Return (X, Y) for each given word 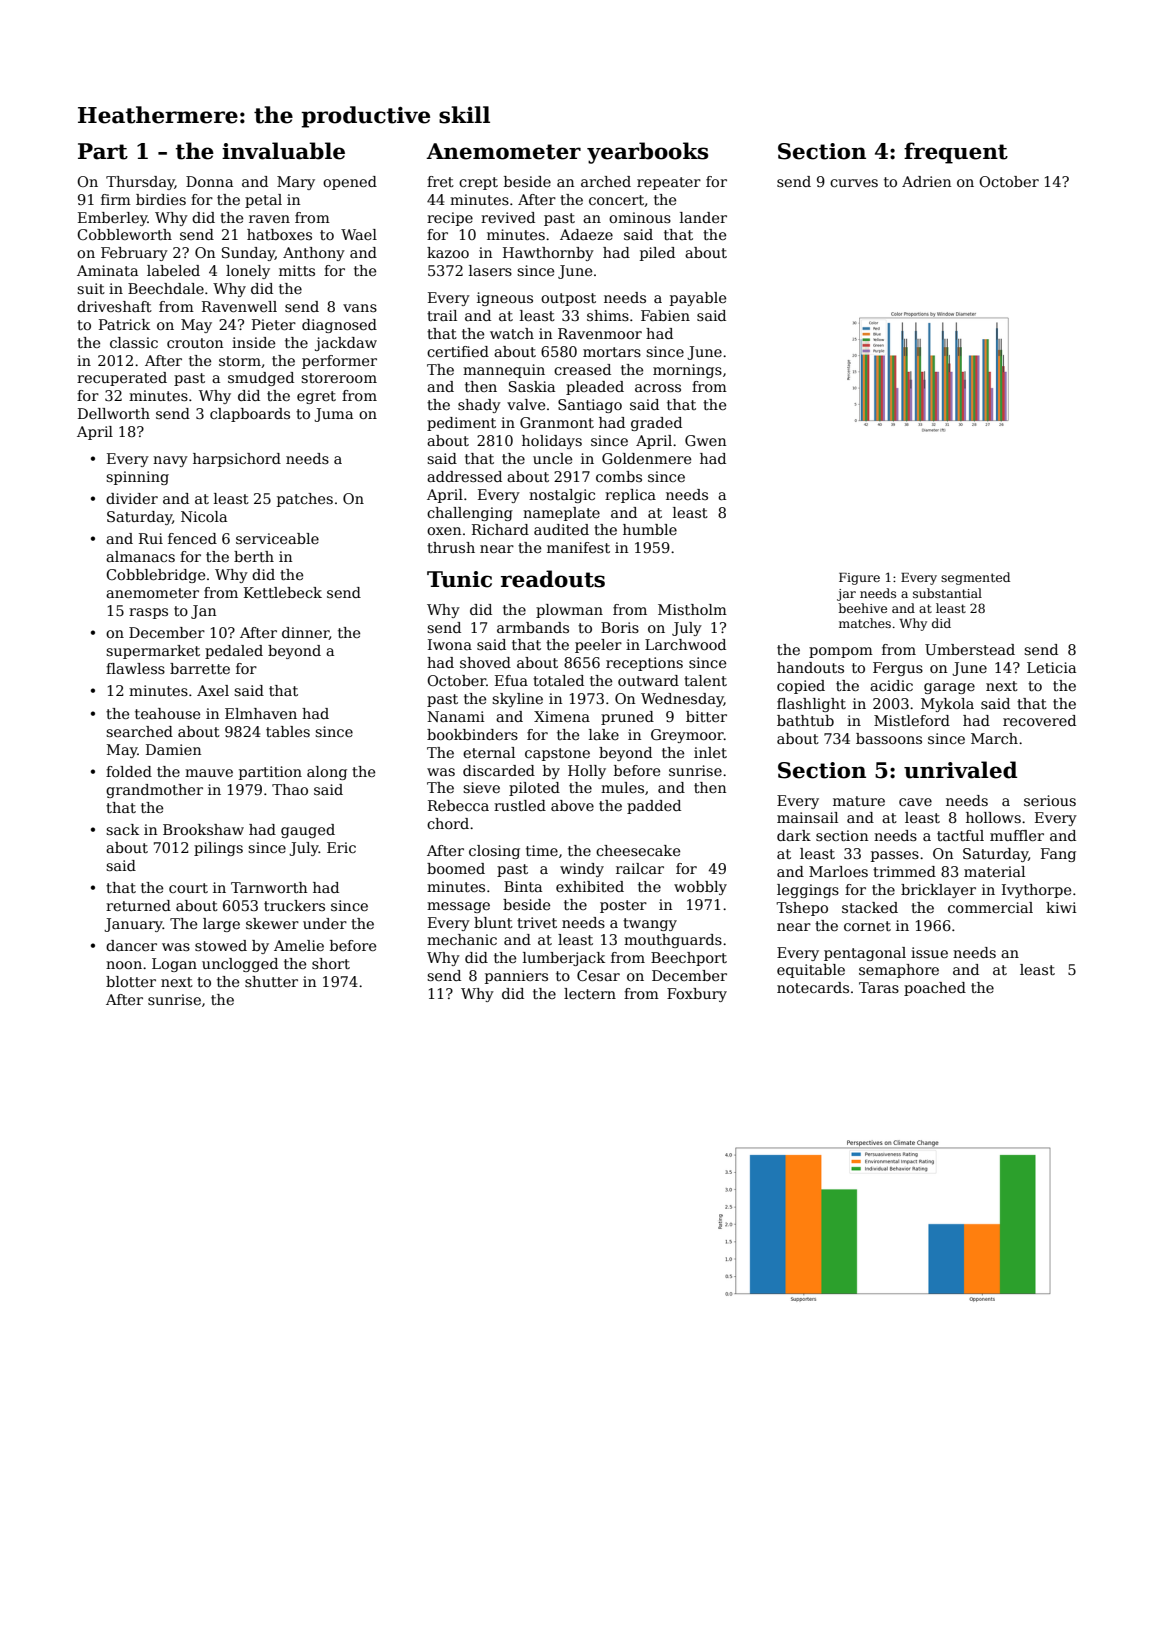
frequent (956, 153)
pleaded (595, 388)
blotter (131, 981)
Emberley (113, 219)
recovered (1039, 720)
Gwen (705, 440)
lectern (590, 993)
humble (650, 529)
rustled (520, 805)
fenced (192, 538)
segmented (975, 578)
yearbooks (647, 153)
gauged (308, 831)
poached (935, 989)
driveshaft (114, 306)
